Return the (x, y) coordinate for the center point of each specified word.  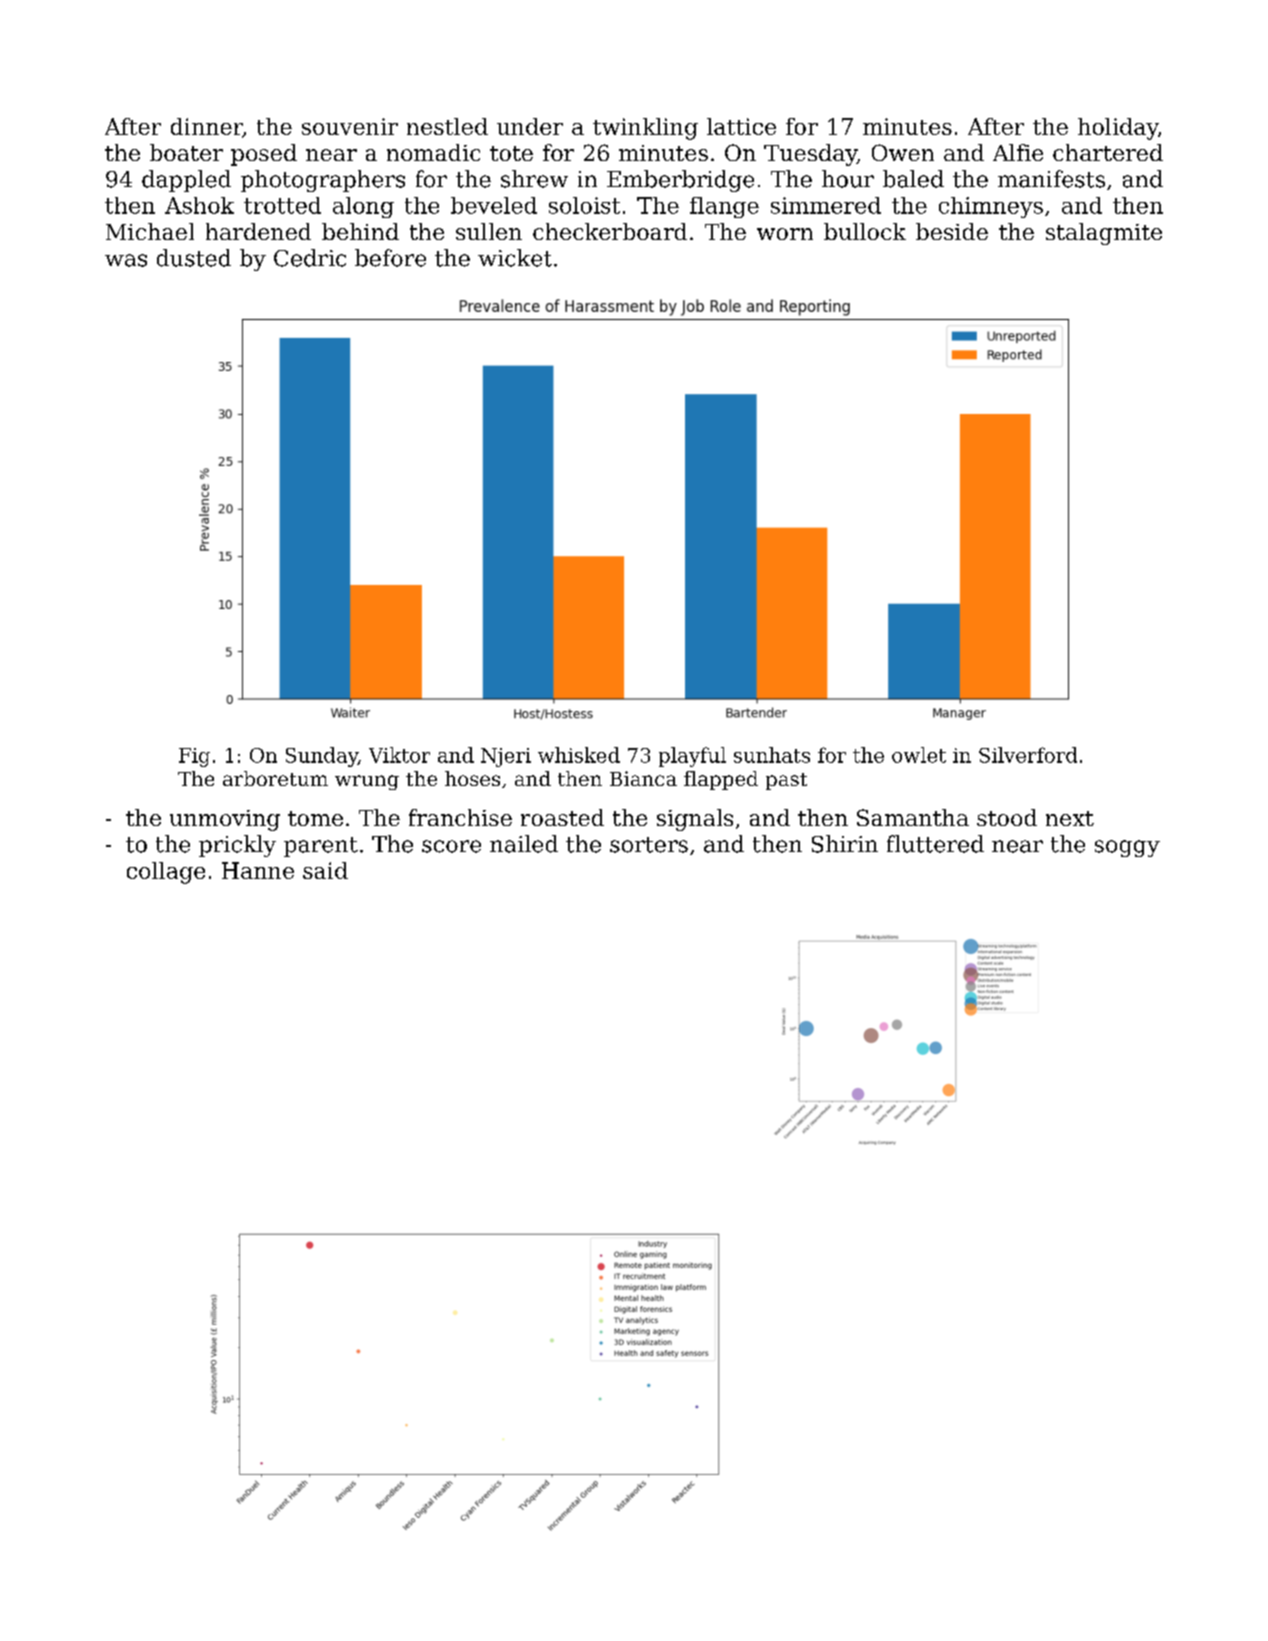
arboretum (275, 778)
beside (952, 231)
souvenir (350, 126)
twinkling (645, 129)
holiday (1118, 129)
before (390, 258)
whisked (579, 755)
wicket (515, 258)
